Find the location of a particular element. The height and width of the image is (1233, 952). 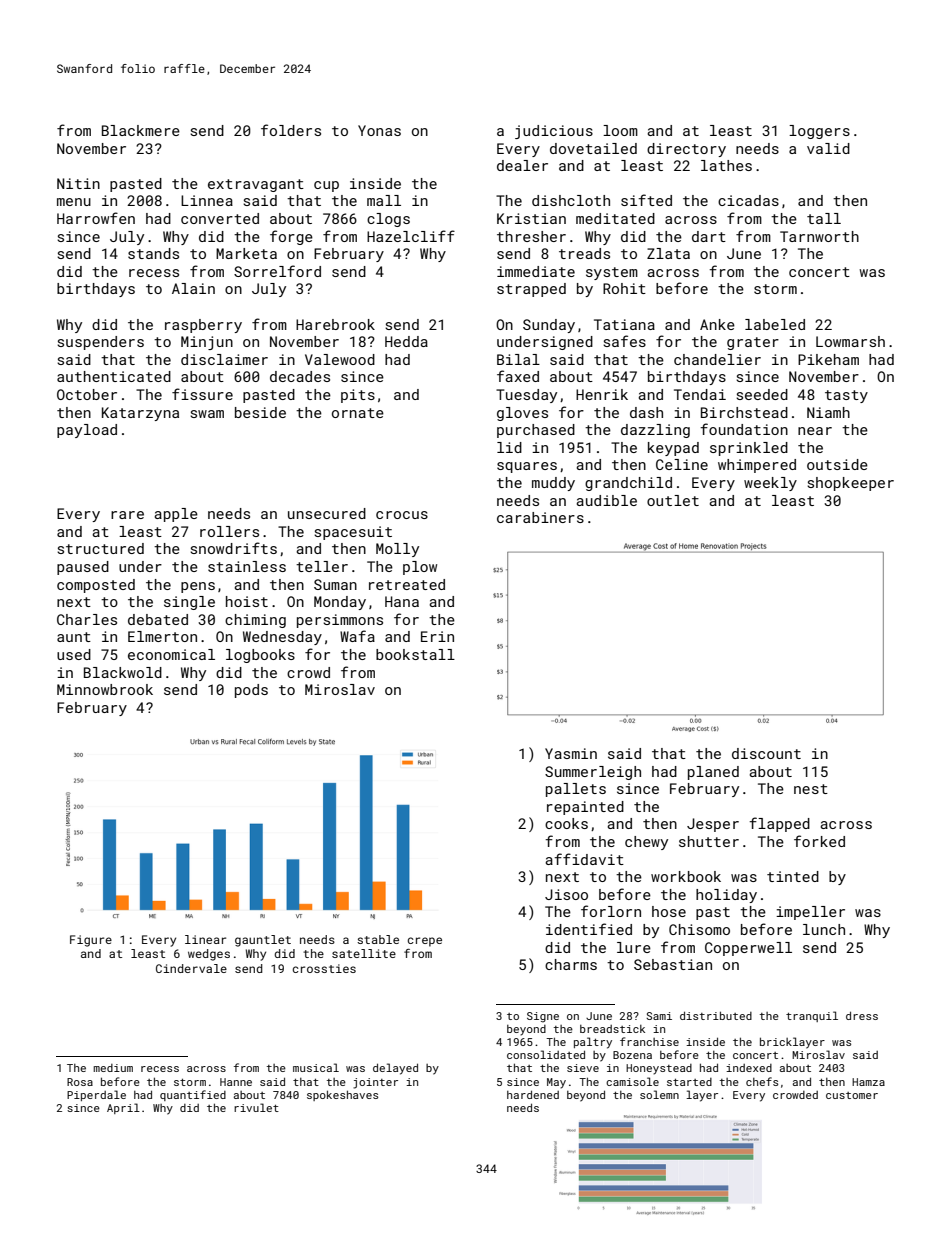

lunch is located at coordinates (824, 929).
